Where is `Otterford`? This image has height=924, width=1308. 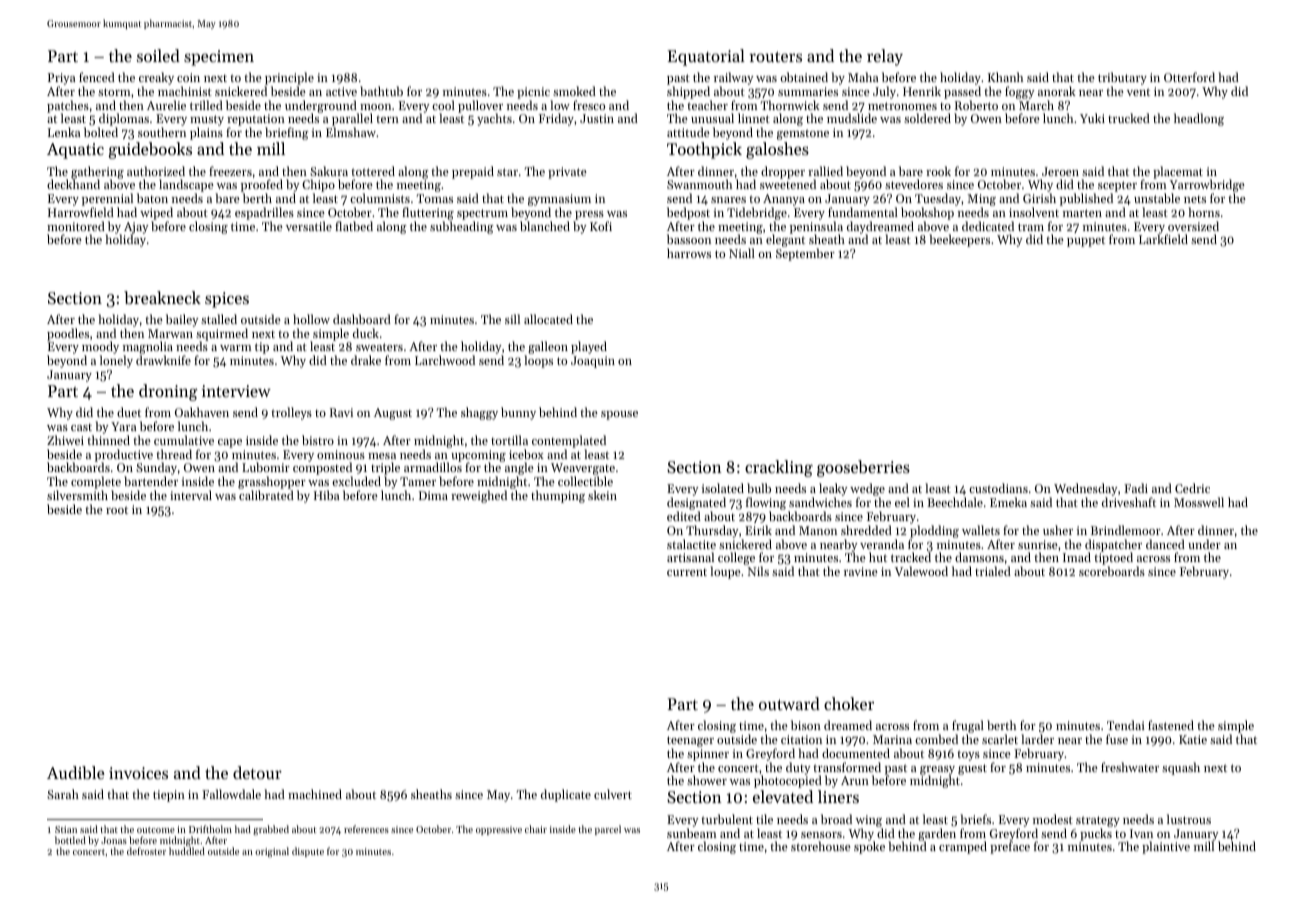
Otterford is located at coordinates (1189, 77).
